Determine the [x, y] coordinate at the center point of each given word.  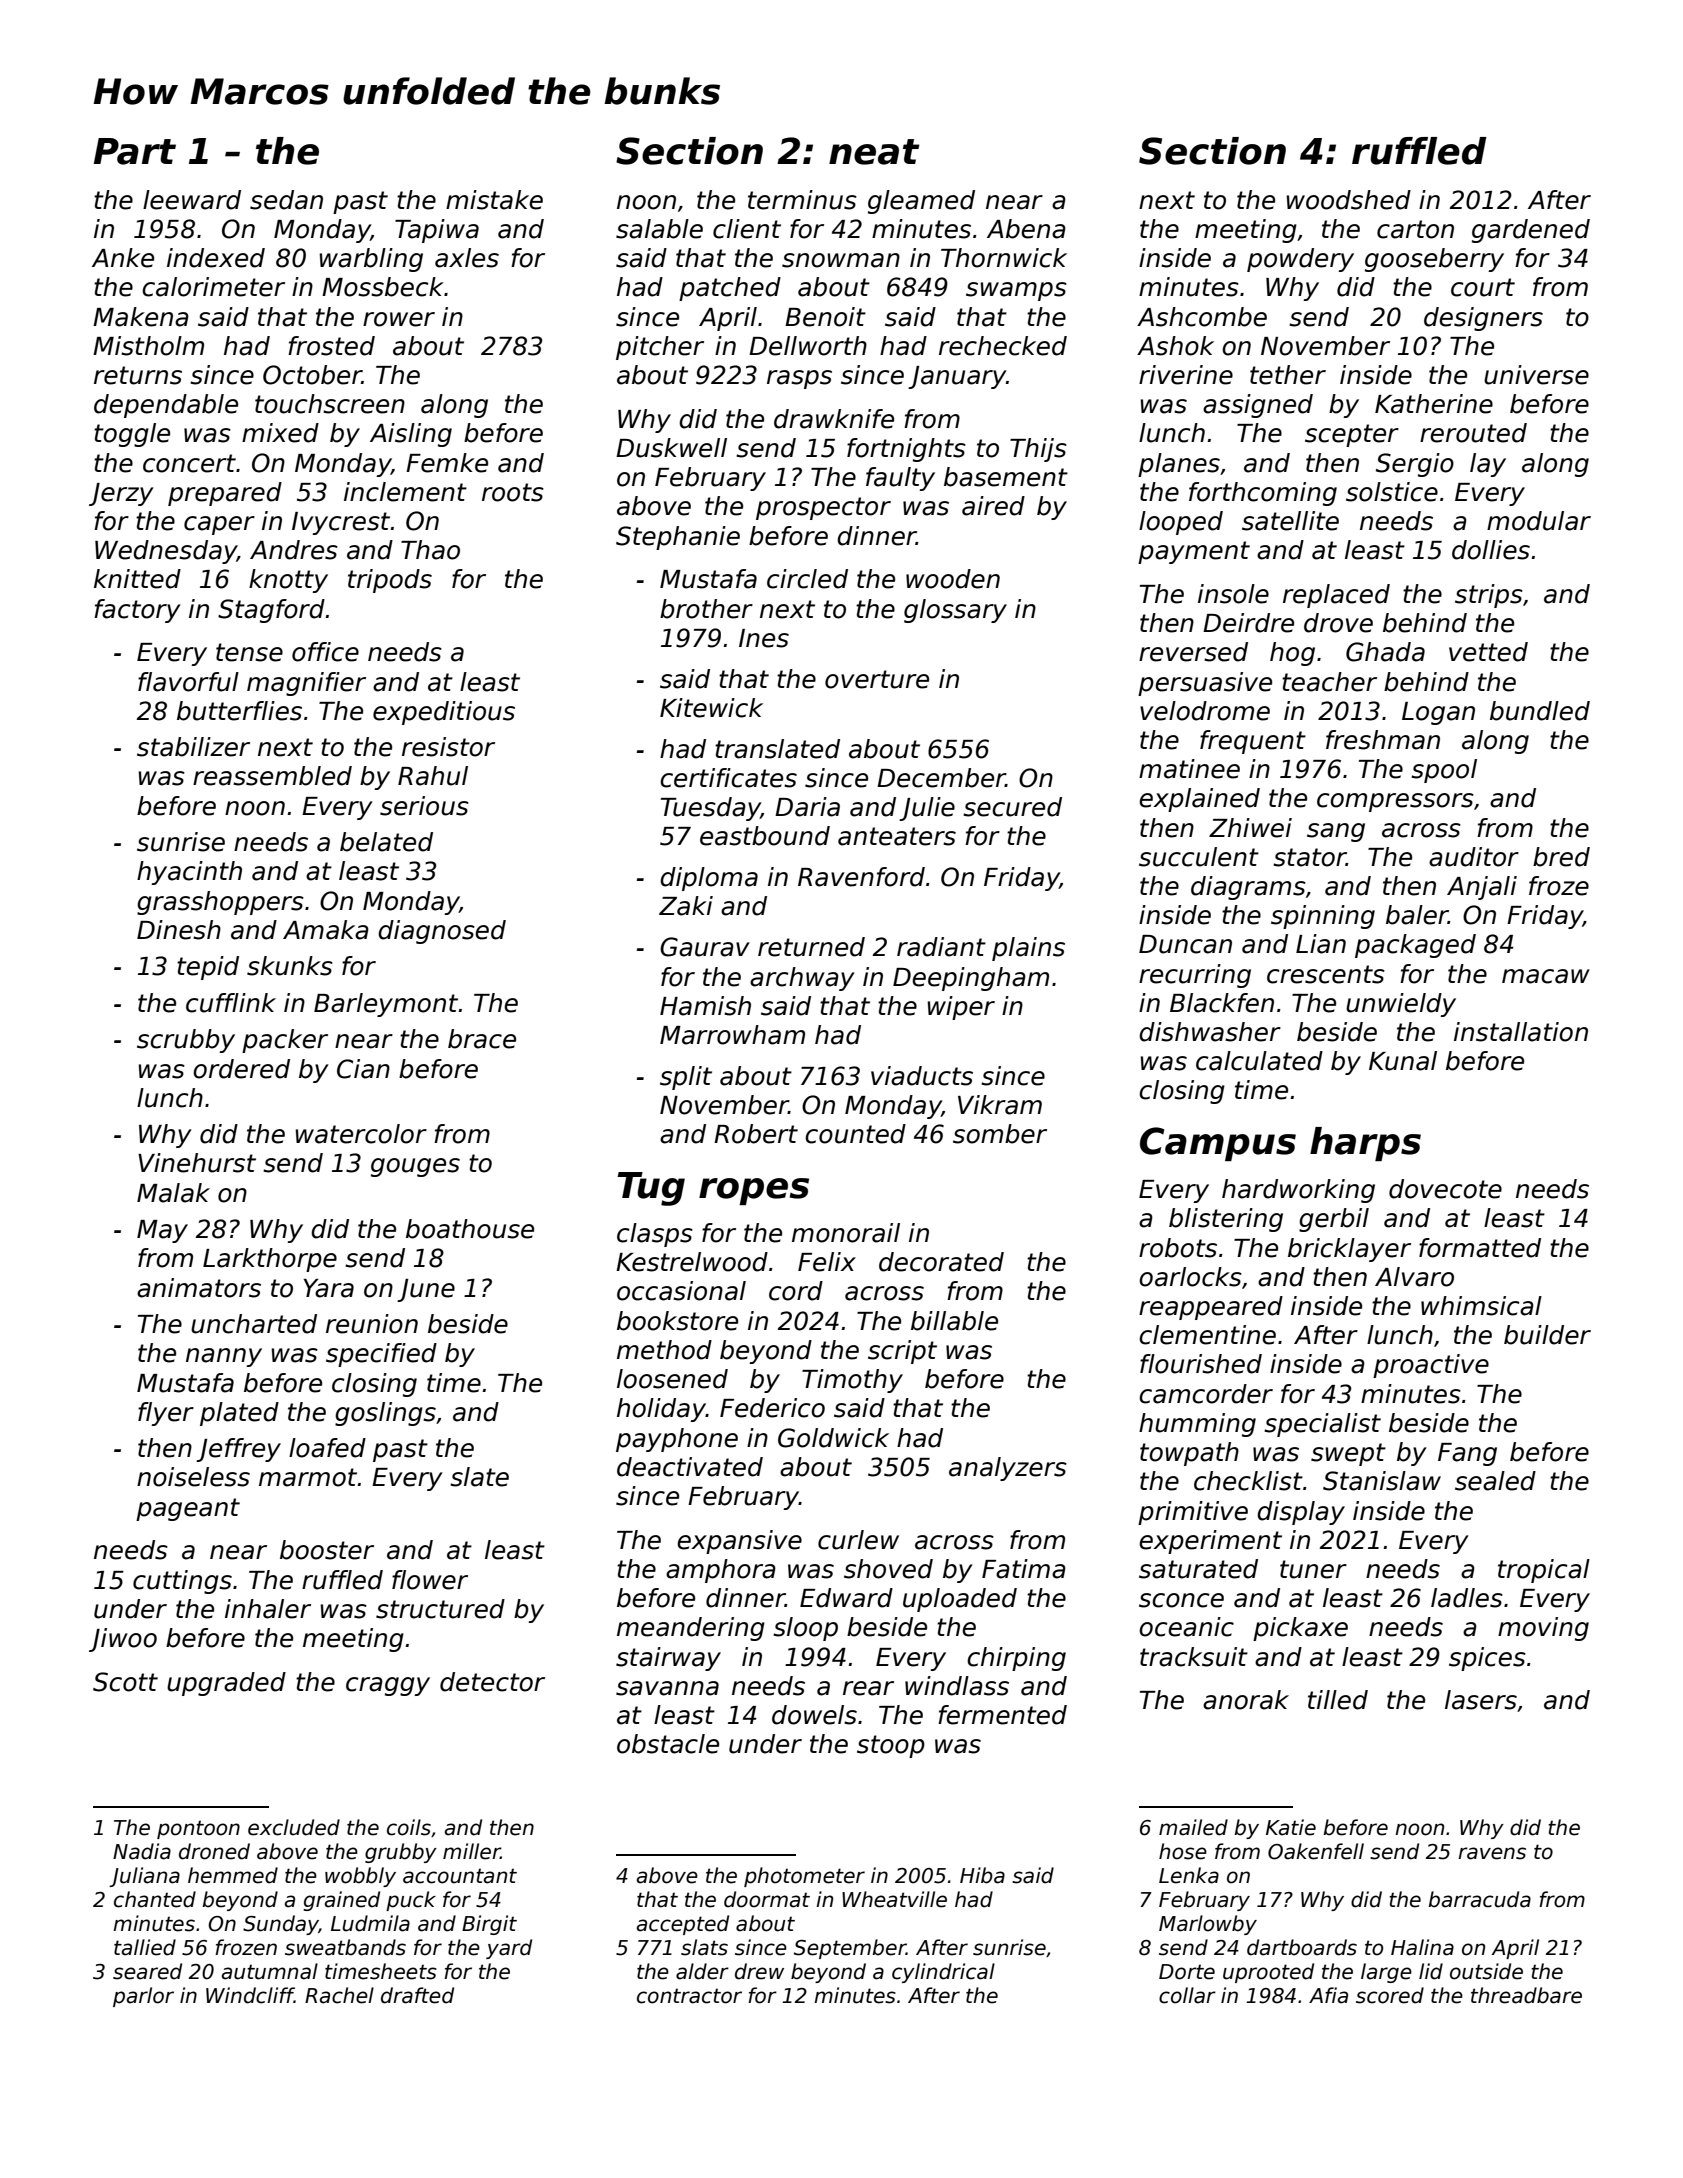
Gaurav [705, 947]
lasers [1481, 1700]
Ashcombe [1202, 317]
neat [874, 152]
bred [1561, 857]
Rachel [339, 1995]
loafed [327, 1448]
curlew [858, 1540]
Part [134, 151]
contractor [689, 1996]
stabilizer [193, 747]
